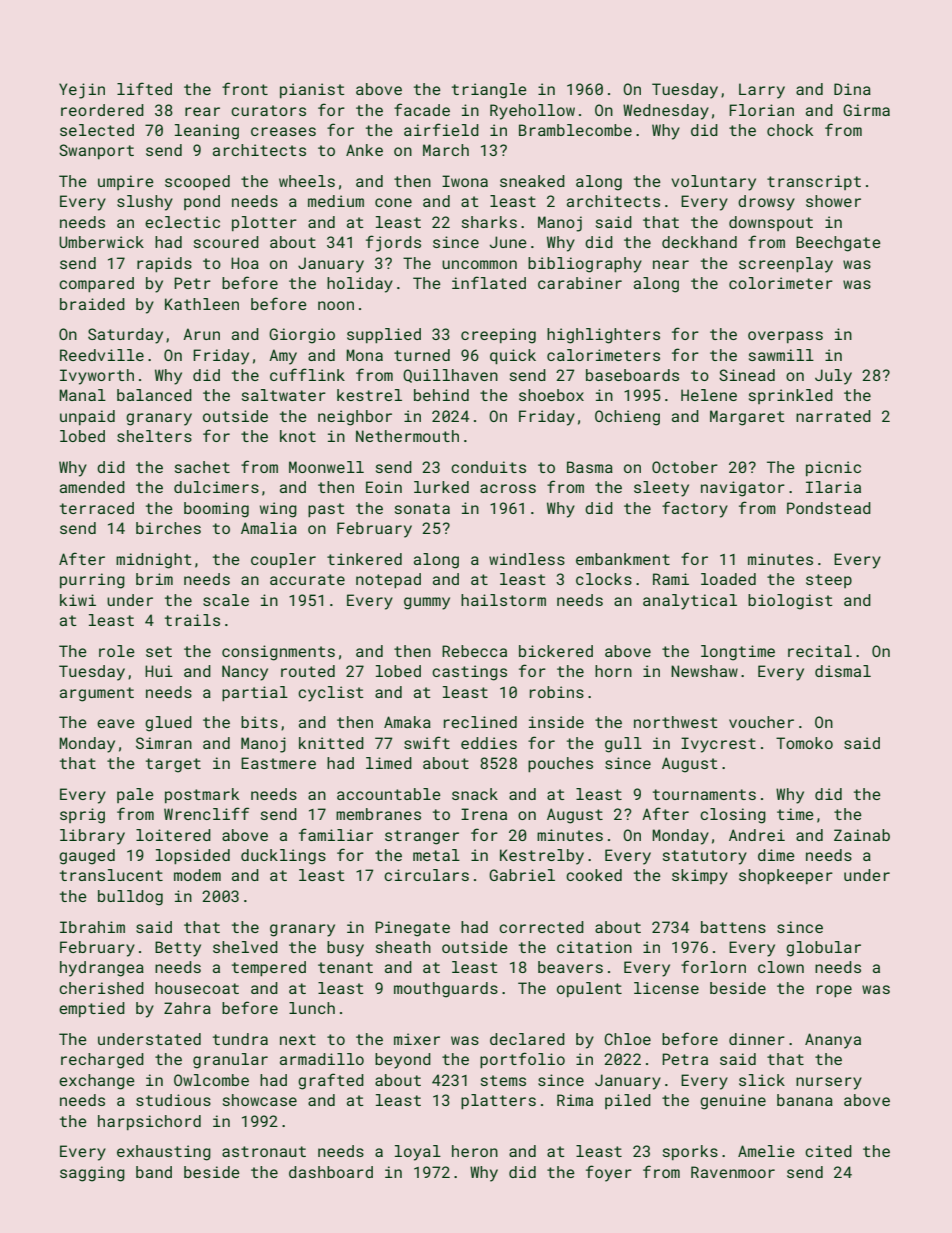 The height and width of the screenshot is (1233, 952). Describe the element at coordinates (202, 467) in the screenshot. I see `sachet` at that location.
